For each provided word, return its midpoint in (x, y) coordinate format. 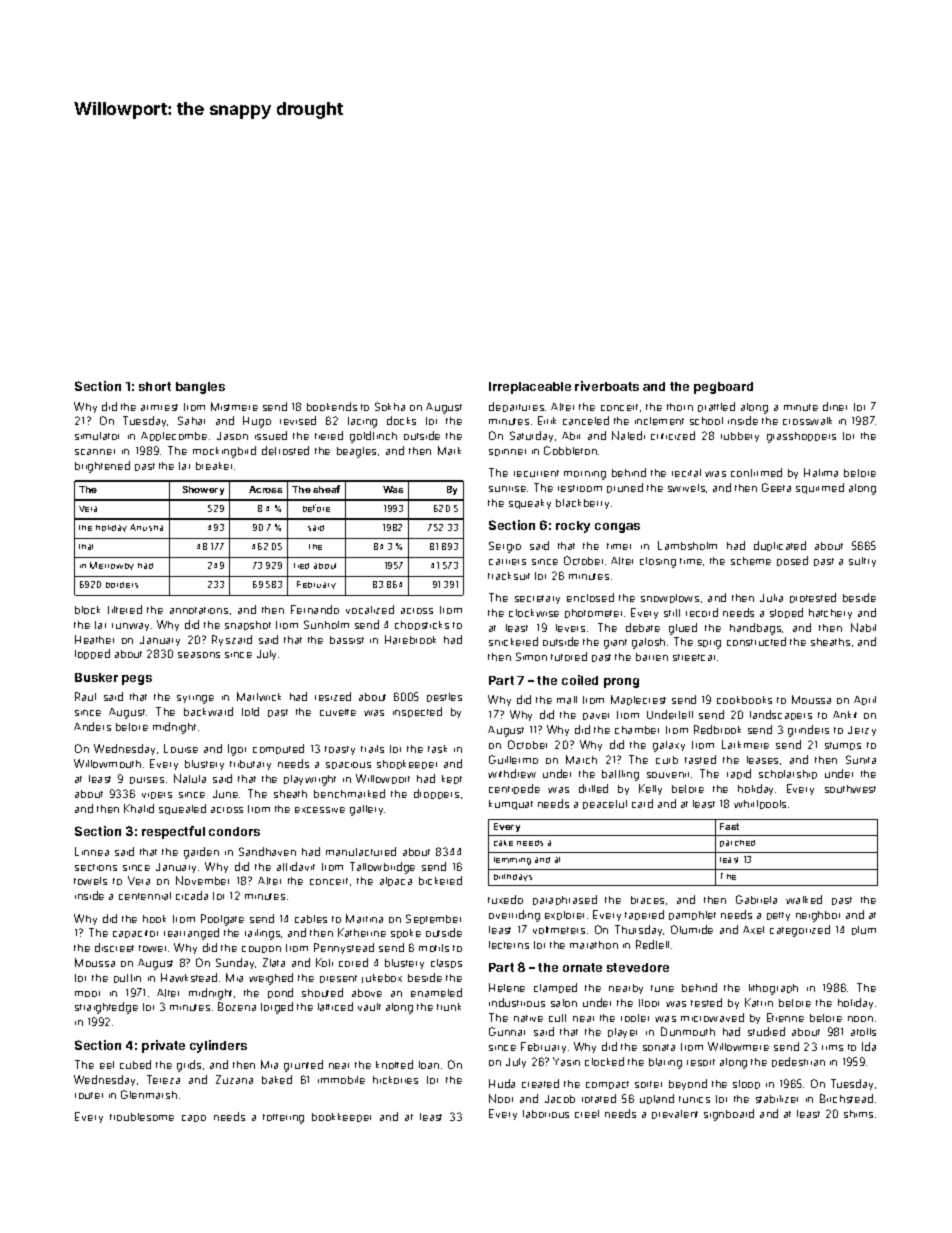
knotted (394, 1064)
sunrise (507, 489)
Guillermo (513, 759)
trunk (449, 1007)
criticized (673, 435)
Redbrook (717, 729)
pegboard (723, 388)
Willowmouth (107, 763)
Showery (203, 490)
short (155, 386)
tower (154, 948)
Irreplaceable (530, 388)
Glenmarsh (149, 1094)
